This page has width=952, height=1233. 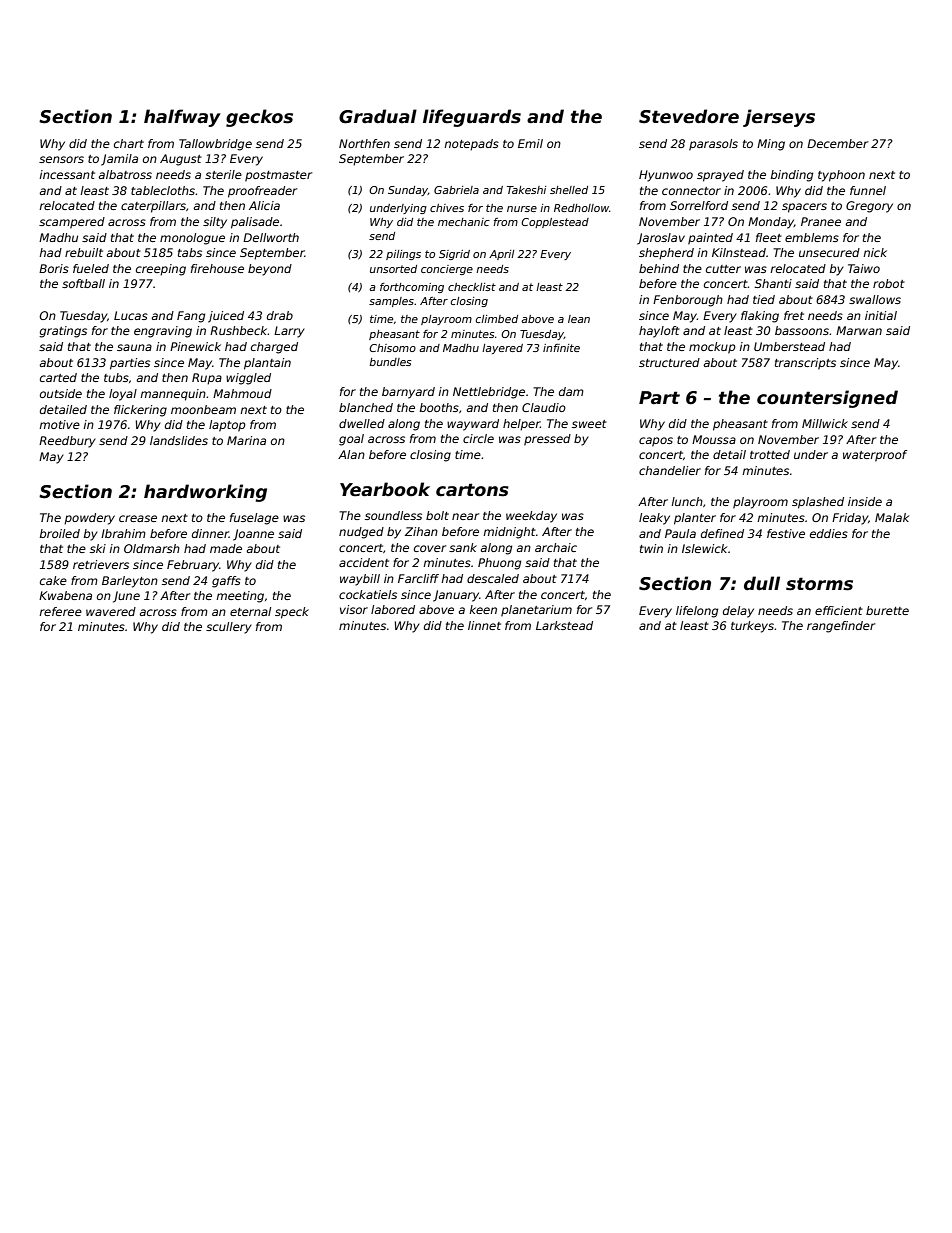 What do you see at coordinates (378, 116) in the page?
I see `Gradual` at bounding box center [378, 116].
